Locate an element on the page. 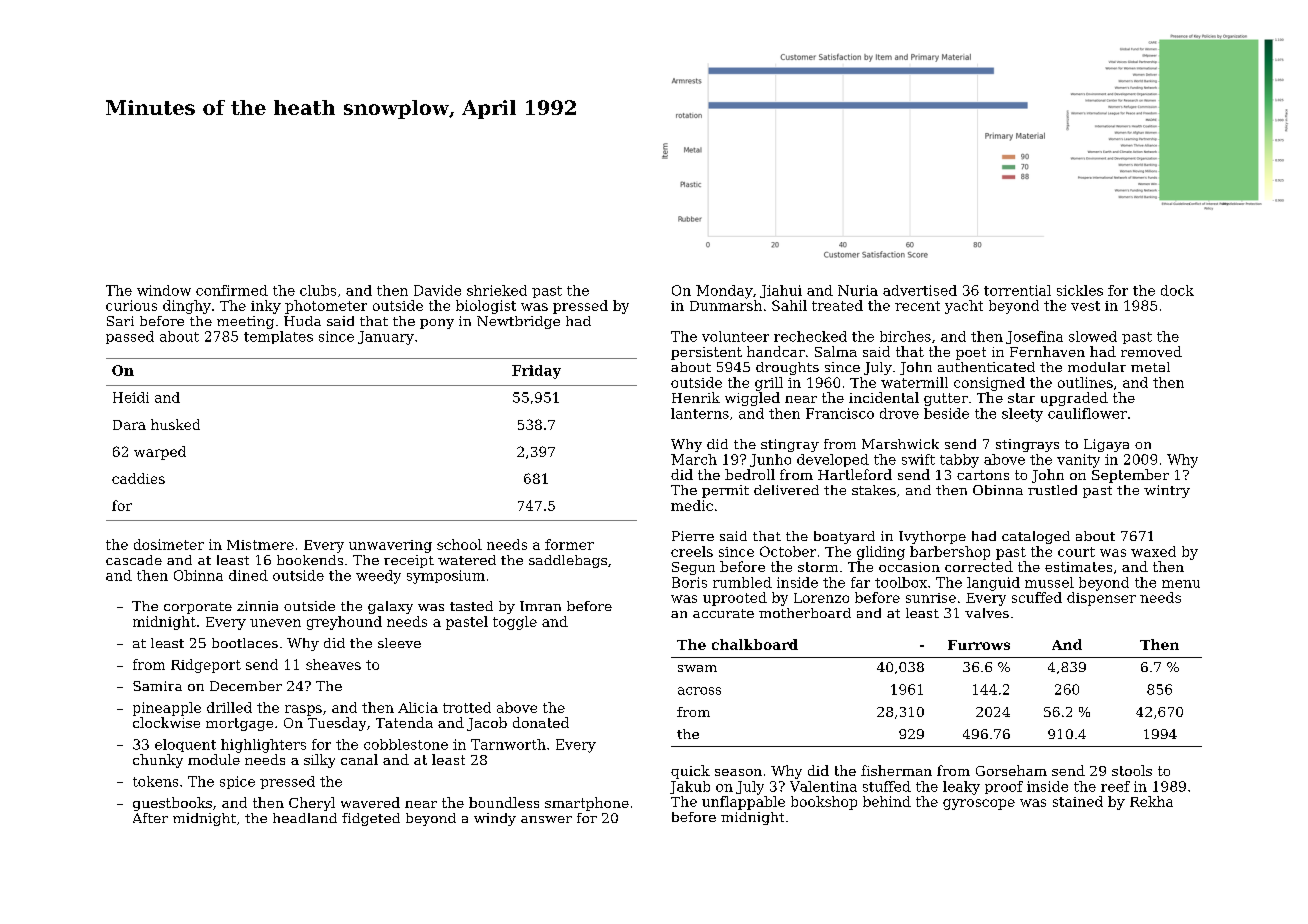 The image size is (1308, 924). Samira is located at coordinates (157, 686).
